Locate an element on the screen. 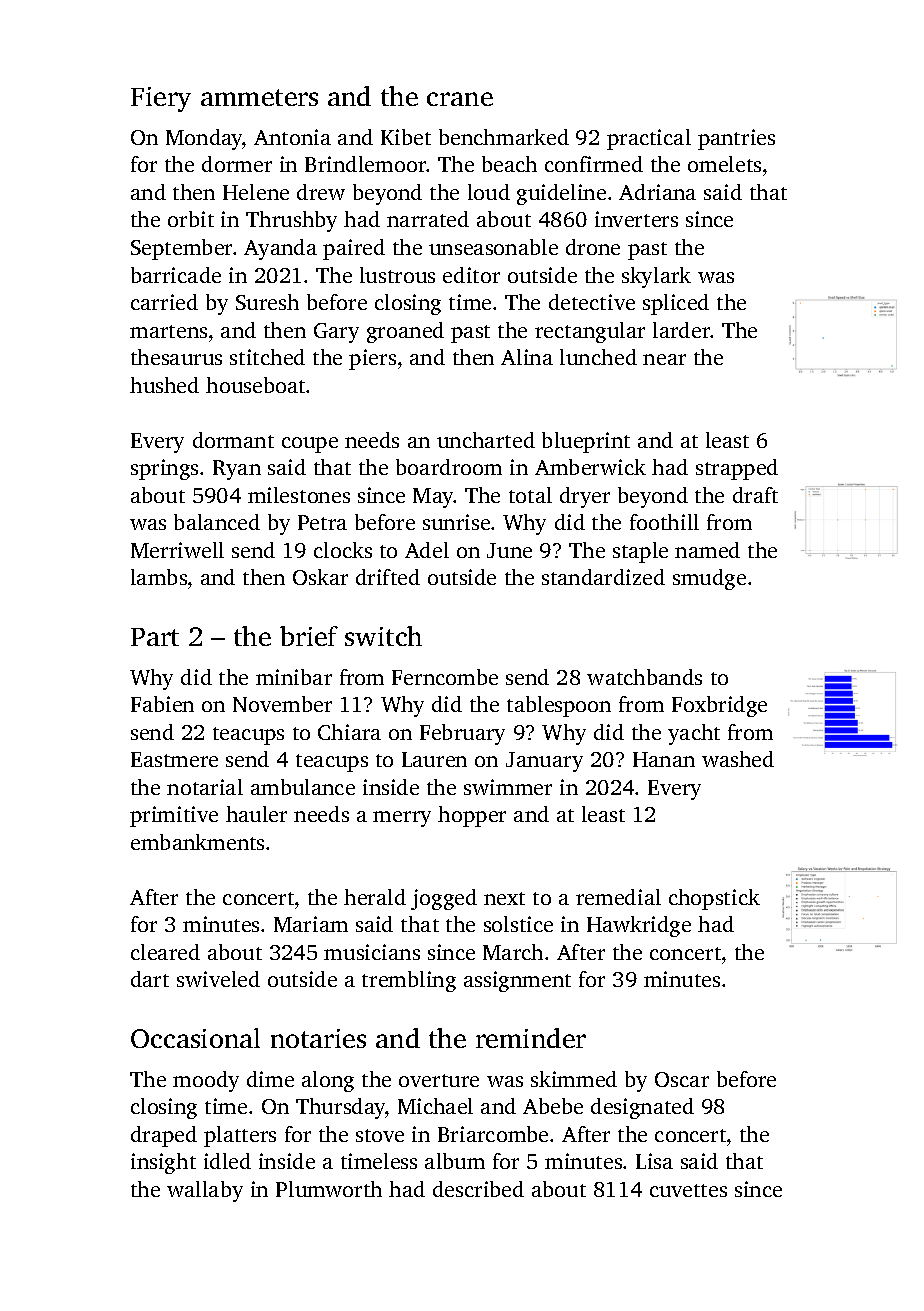  Oscar is located at coordinates (682, 1079).
